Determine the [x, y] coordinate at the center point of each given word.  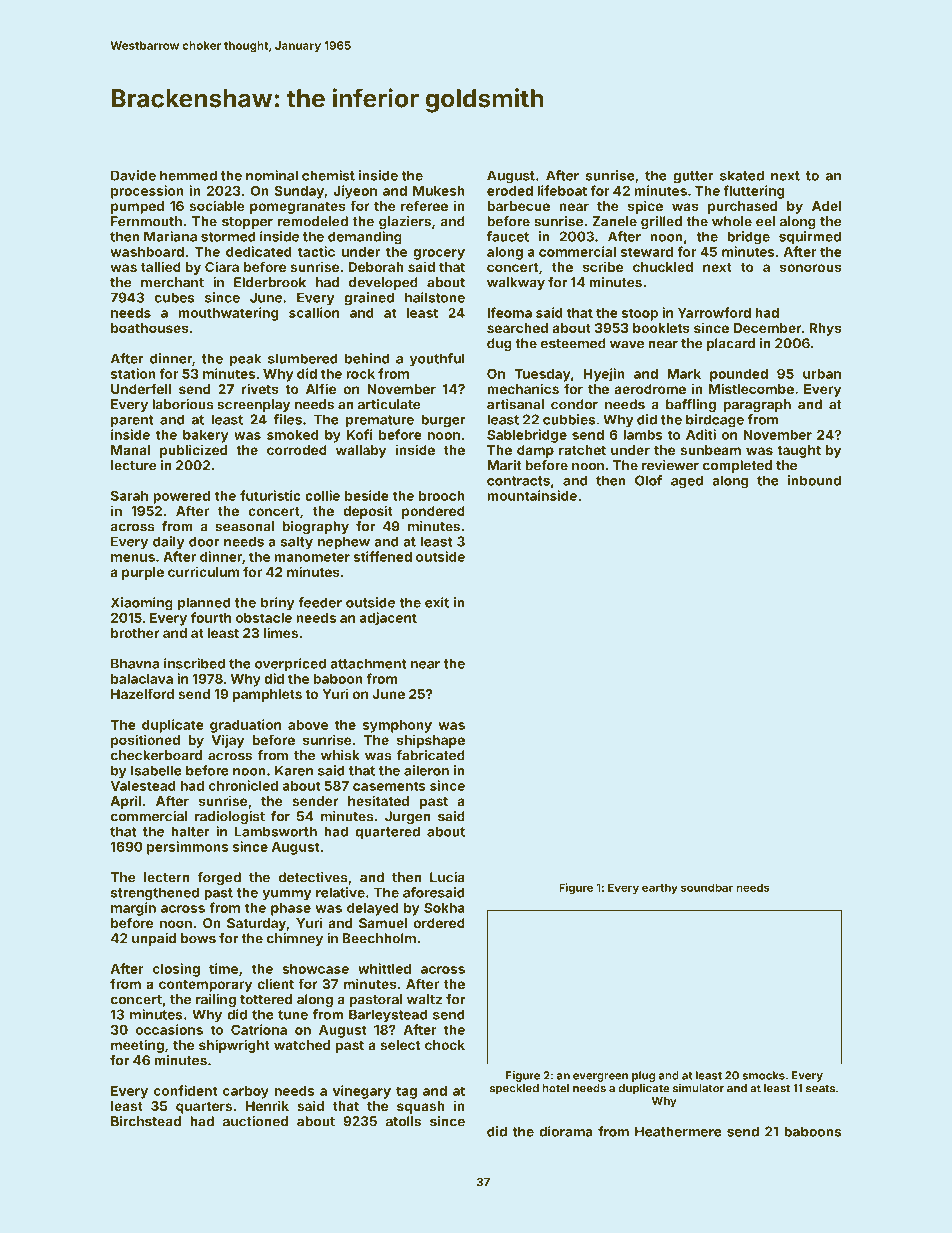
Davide [133, 175]
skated [742, 175]
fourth [211, 617]
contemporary [205, 986]
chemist [328, 175]
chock [445, 1045]
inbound [814, 480]
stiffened [382, 556]
